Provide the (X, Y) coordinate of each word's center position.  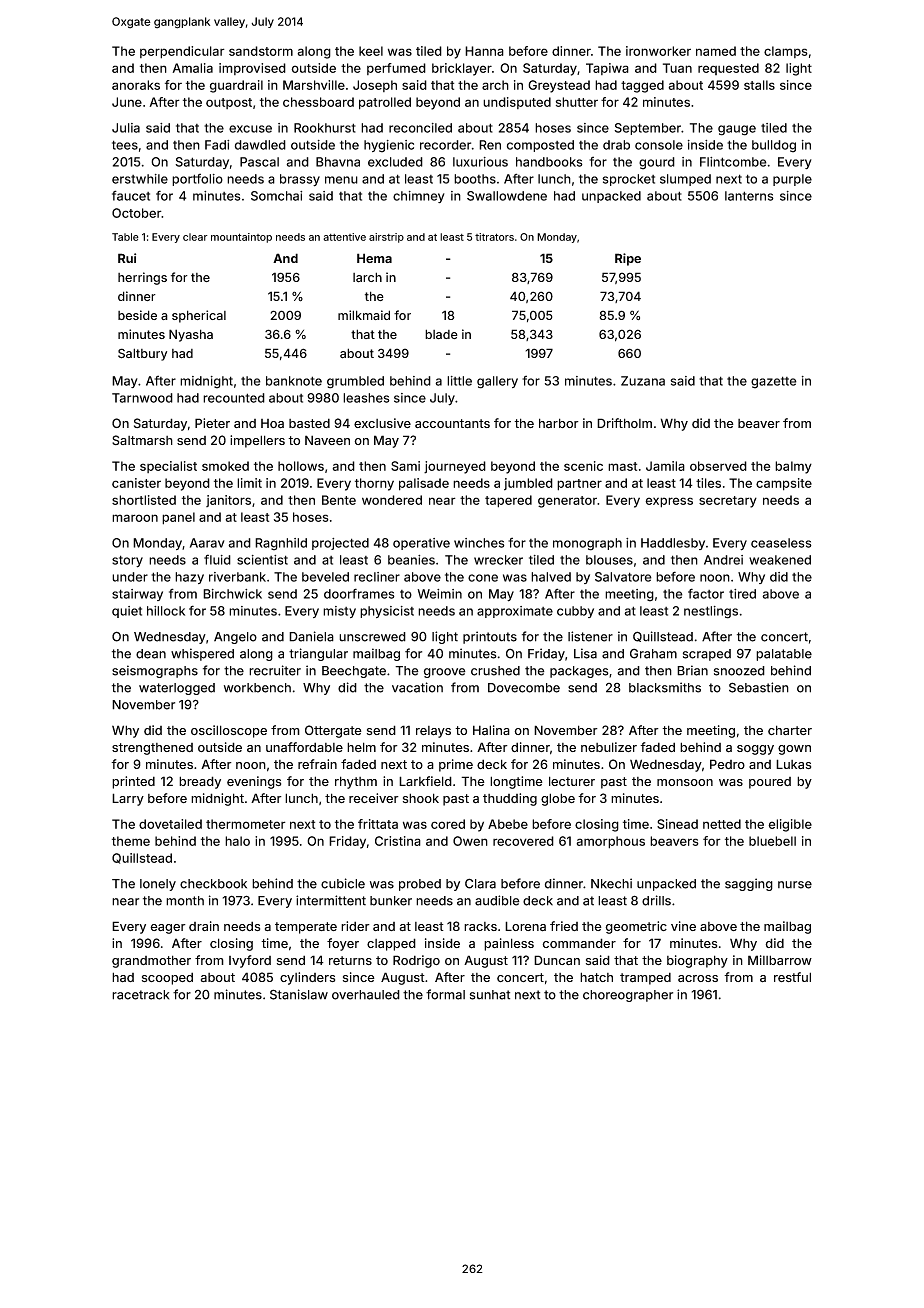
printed (133, 782)
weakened (780, 560)
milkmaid (364, 315)
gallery (497, 382)
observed (718, 466)
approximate (515, 612)
